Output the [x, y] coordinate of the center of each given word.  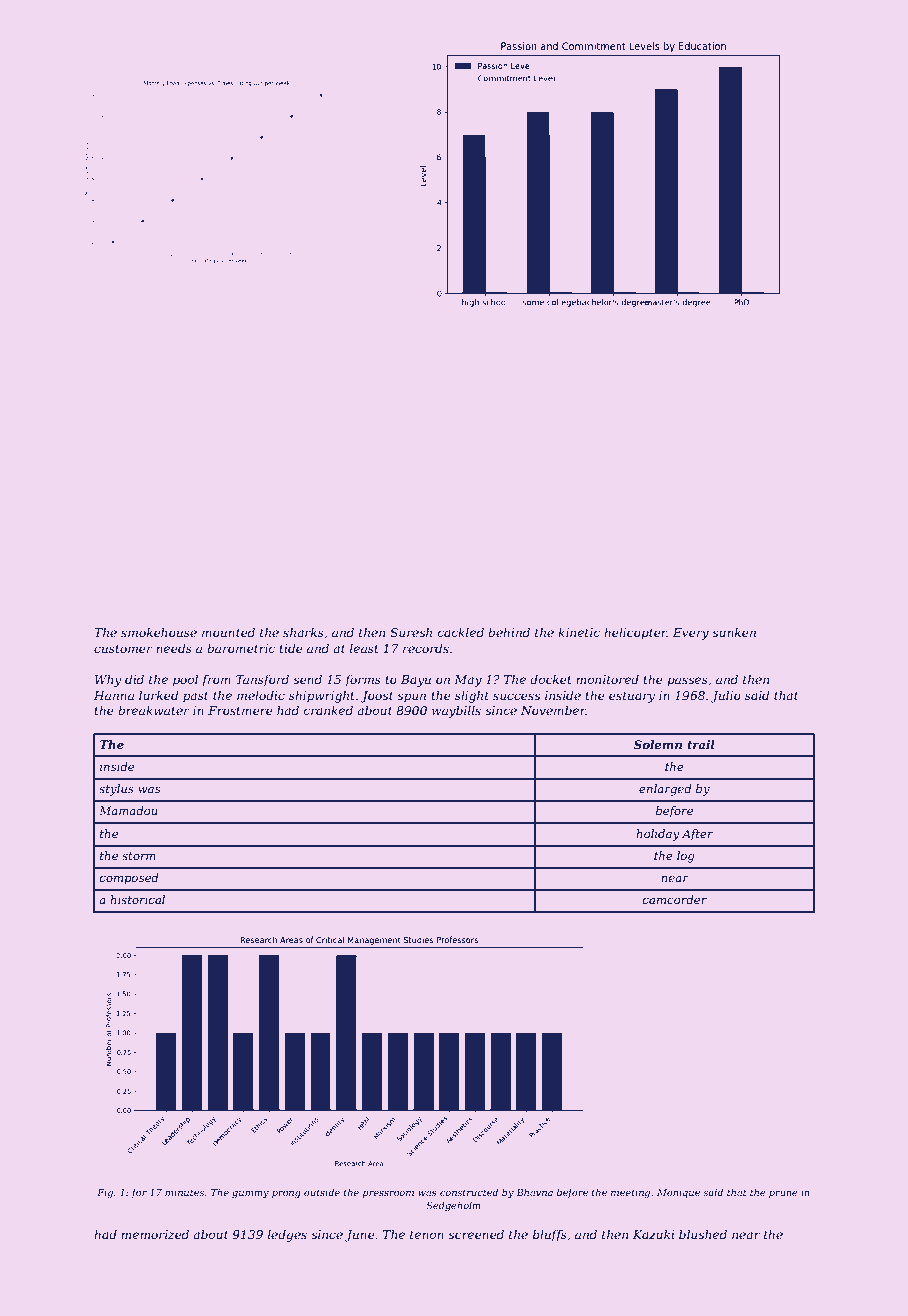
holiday [658, 835]
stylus [116, 790]
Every [691, 634]
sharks [303, 632]
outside [322, 1192]
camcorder [675, 899]
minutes [184, 1192]
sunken [734, 632]
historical [137, 899]
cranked [328, 710]
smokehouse [159, 632]
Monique [678, 1193]
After [697, 835]
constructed [469, 1192]
